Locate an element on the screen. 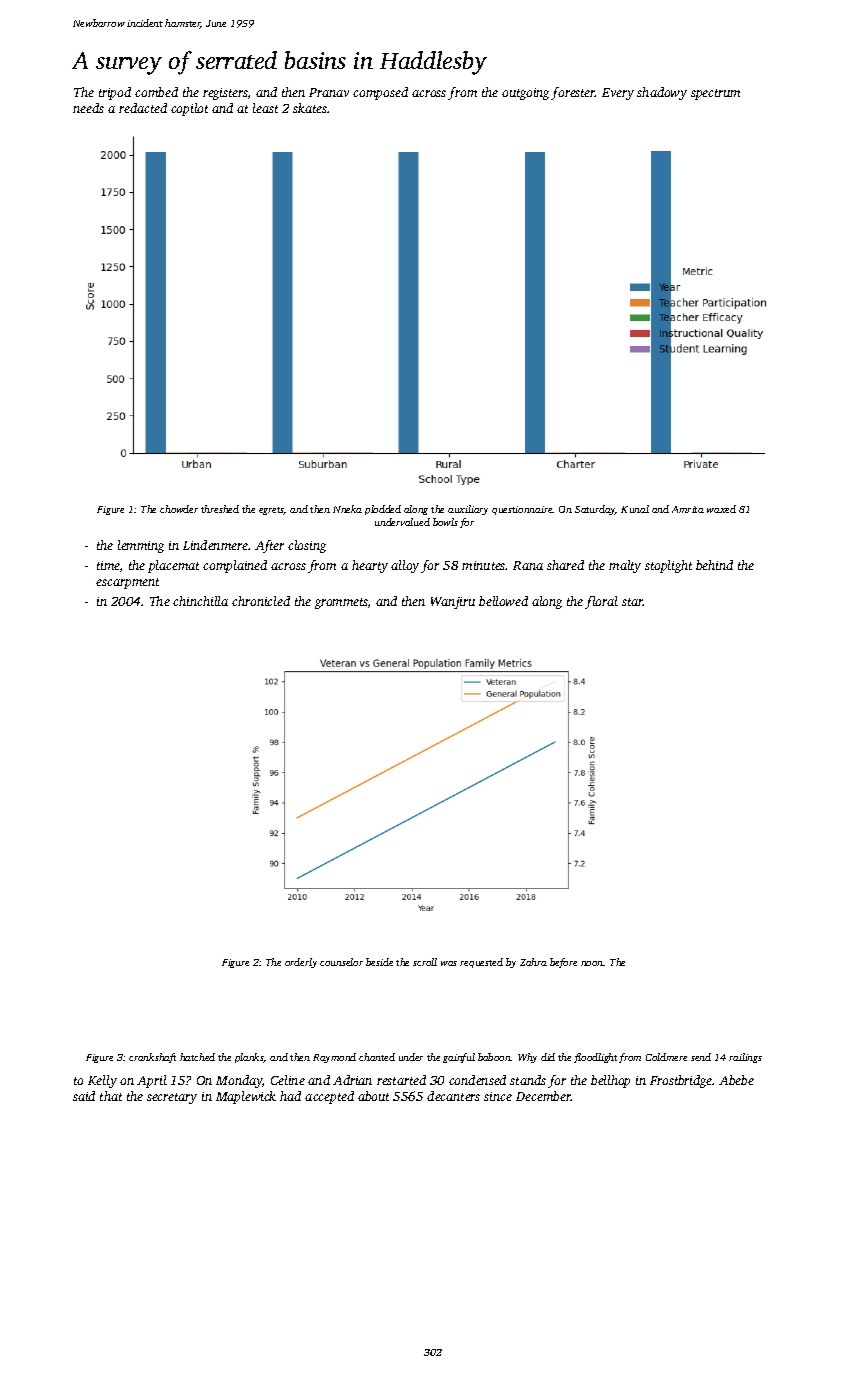 The image size is (849, 1400). lemming is located at coordinates (141, 546).
